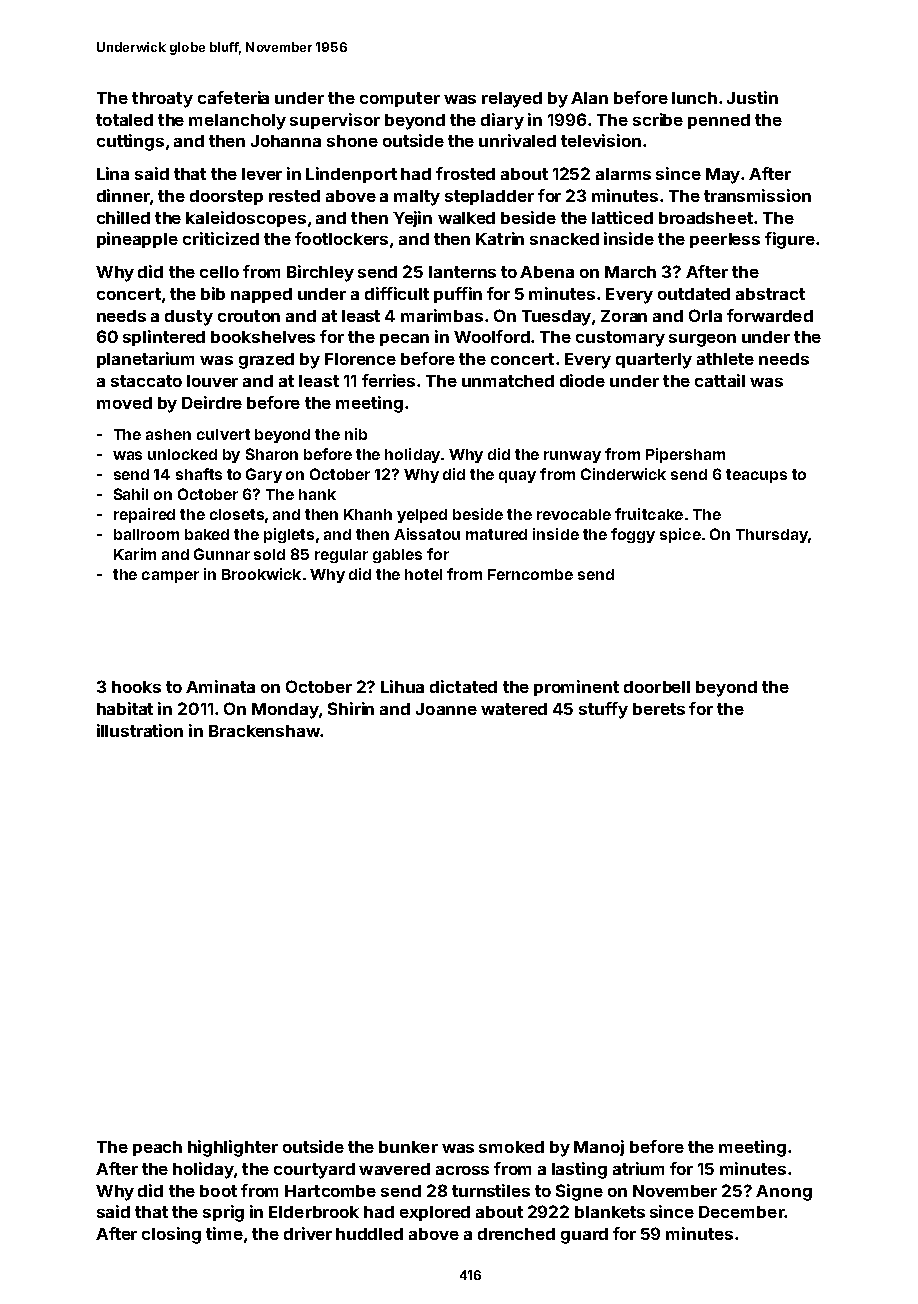  I want to click on stuffy, so click(603, 710).
